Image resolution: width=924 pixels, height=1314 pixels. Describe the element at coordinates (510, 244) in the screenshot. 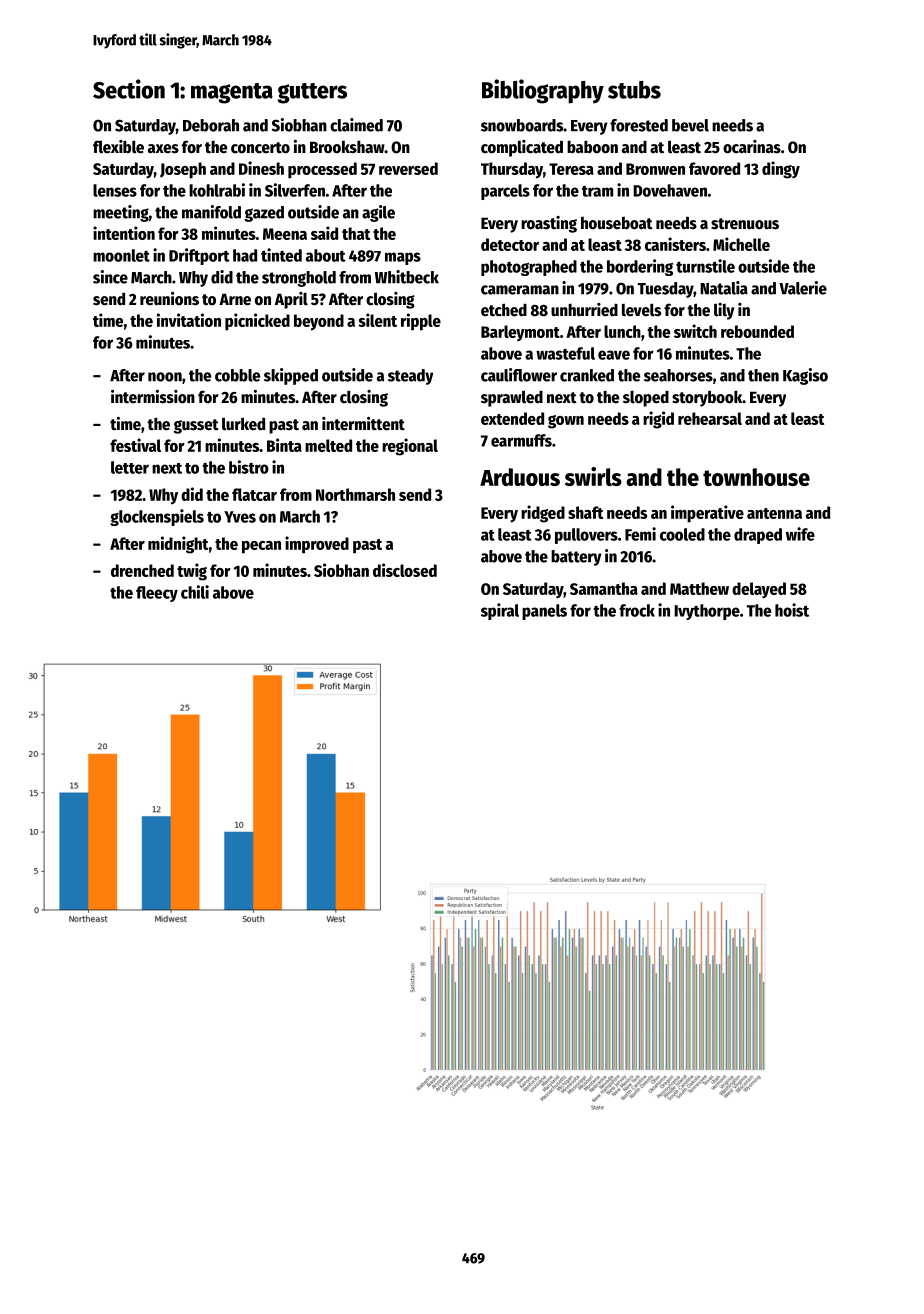

I see `detector` at that location.
